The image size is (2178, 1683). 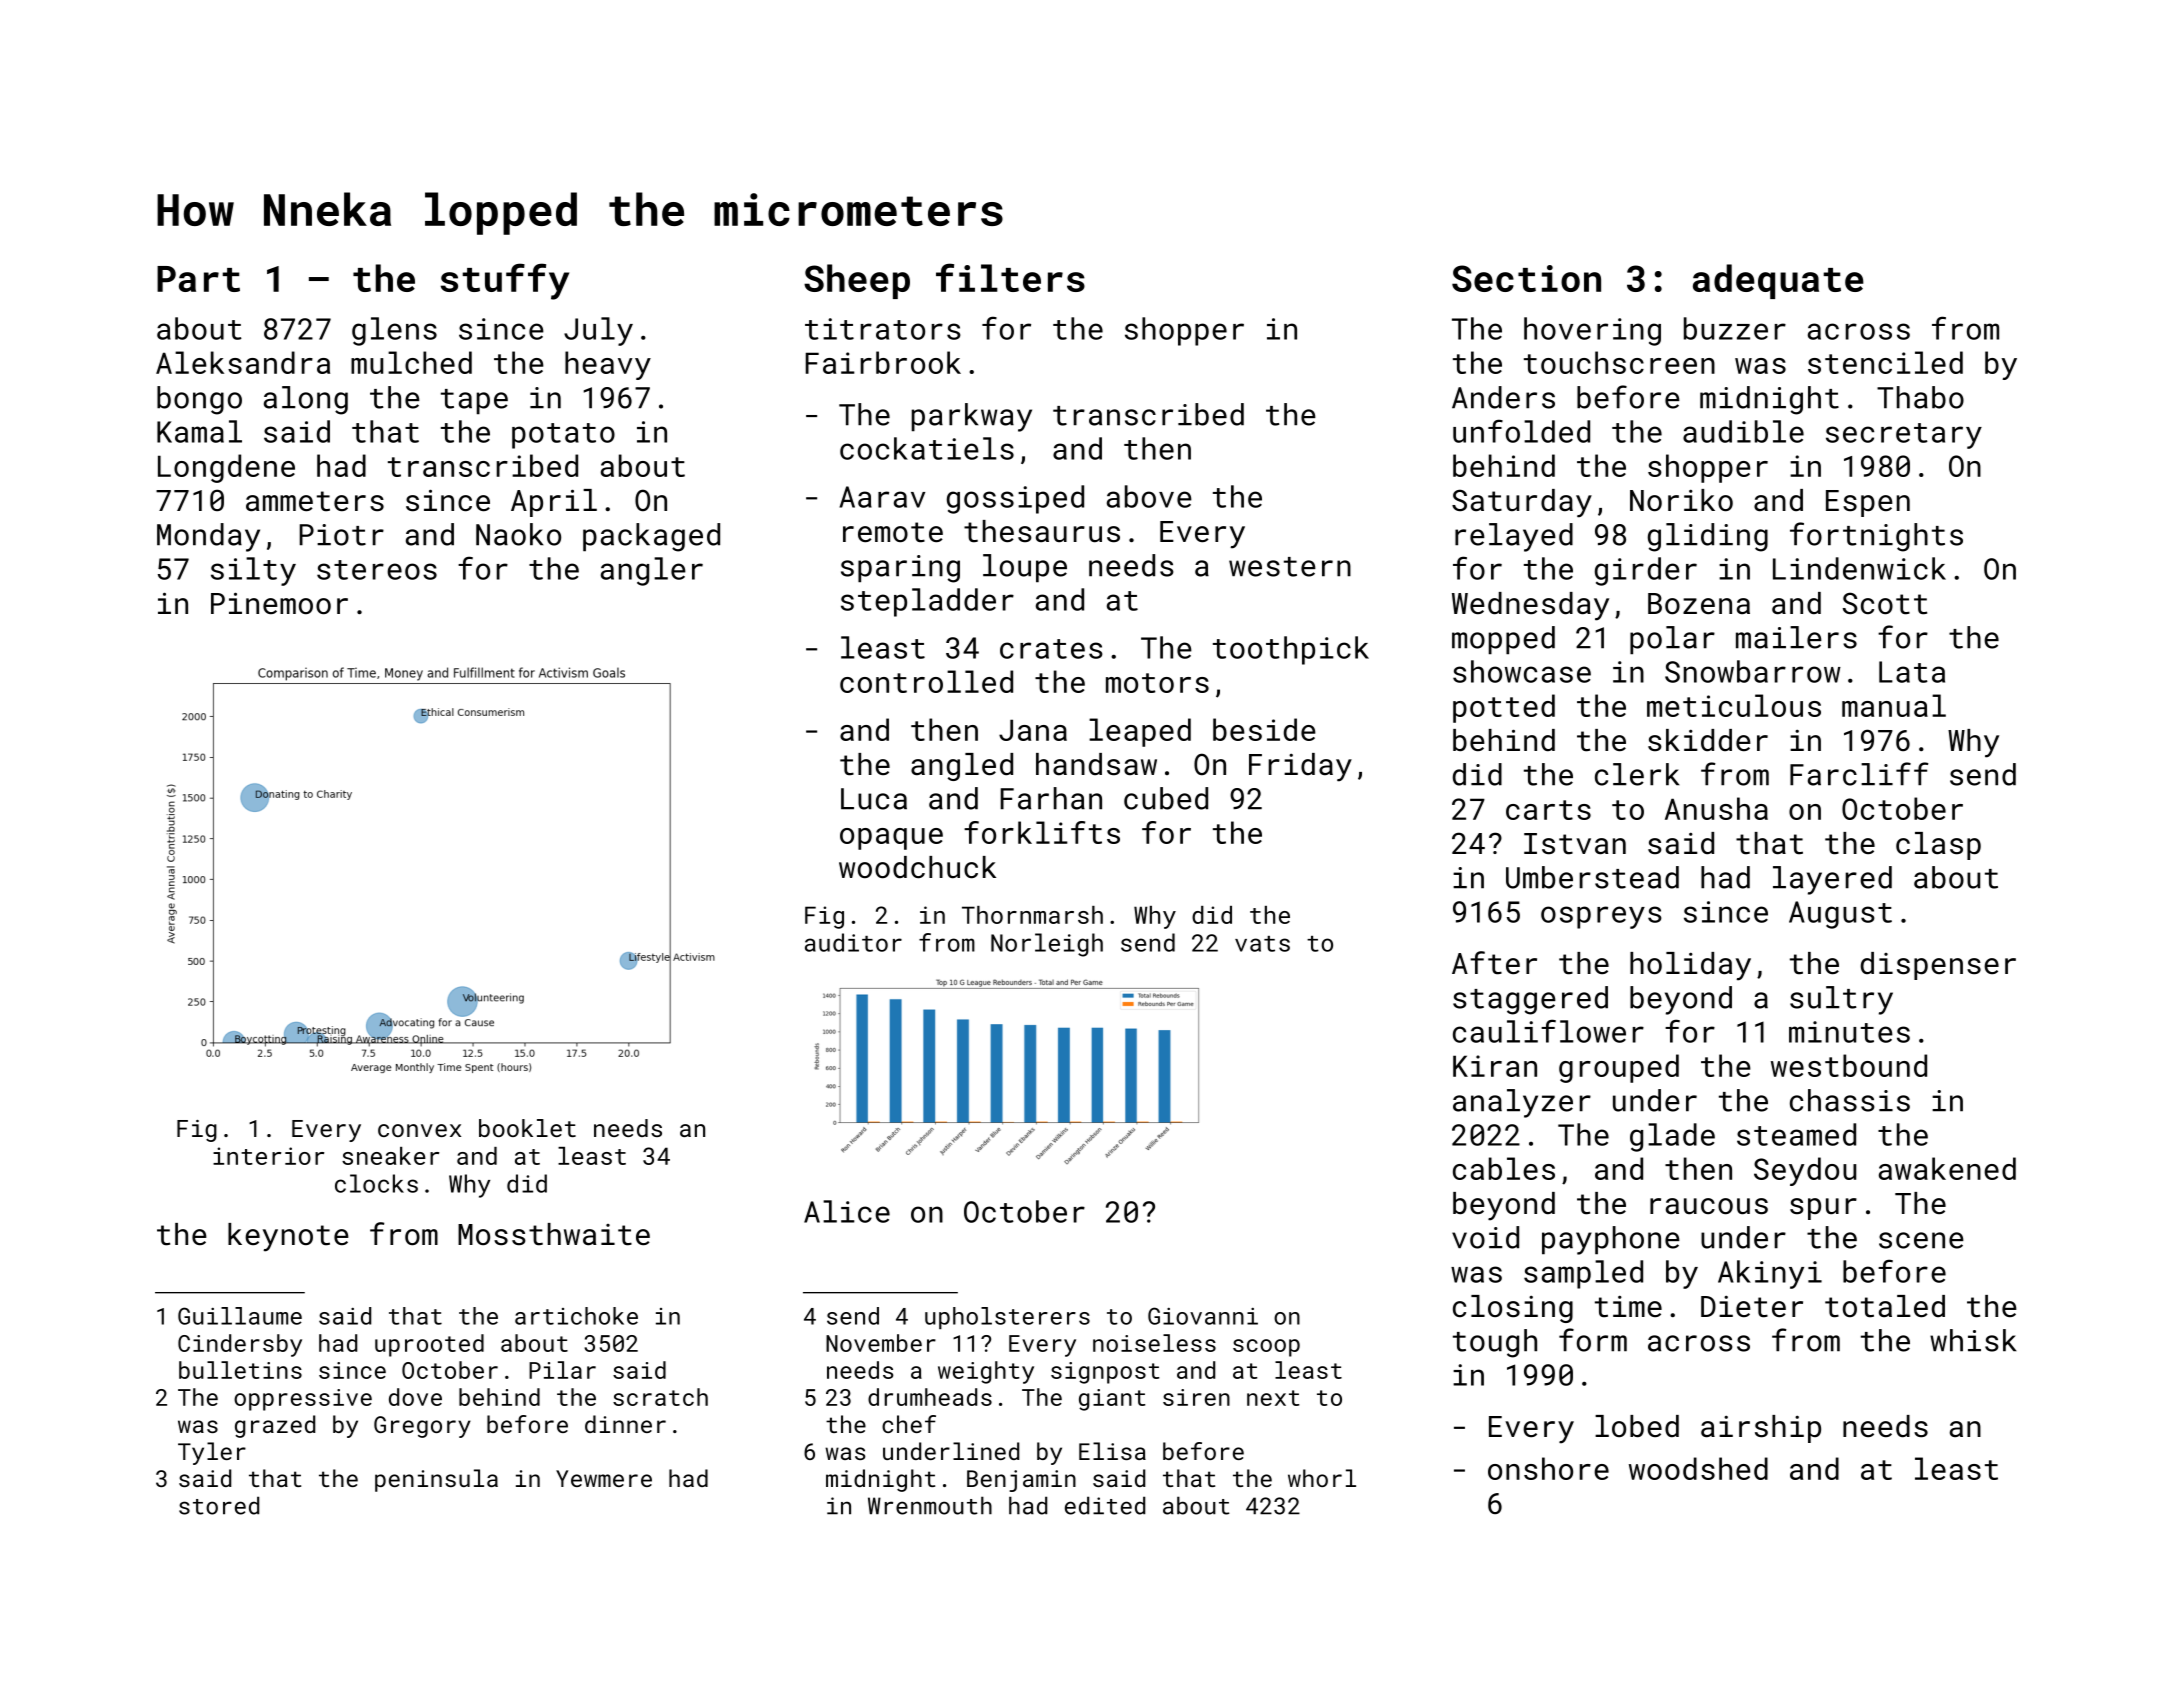 I want to click on unfolded, so click(x=1521, y=431).
